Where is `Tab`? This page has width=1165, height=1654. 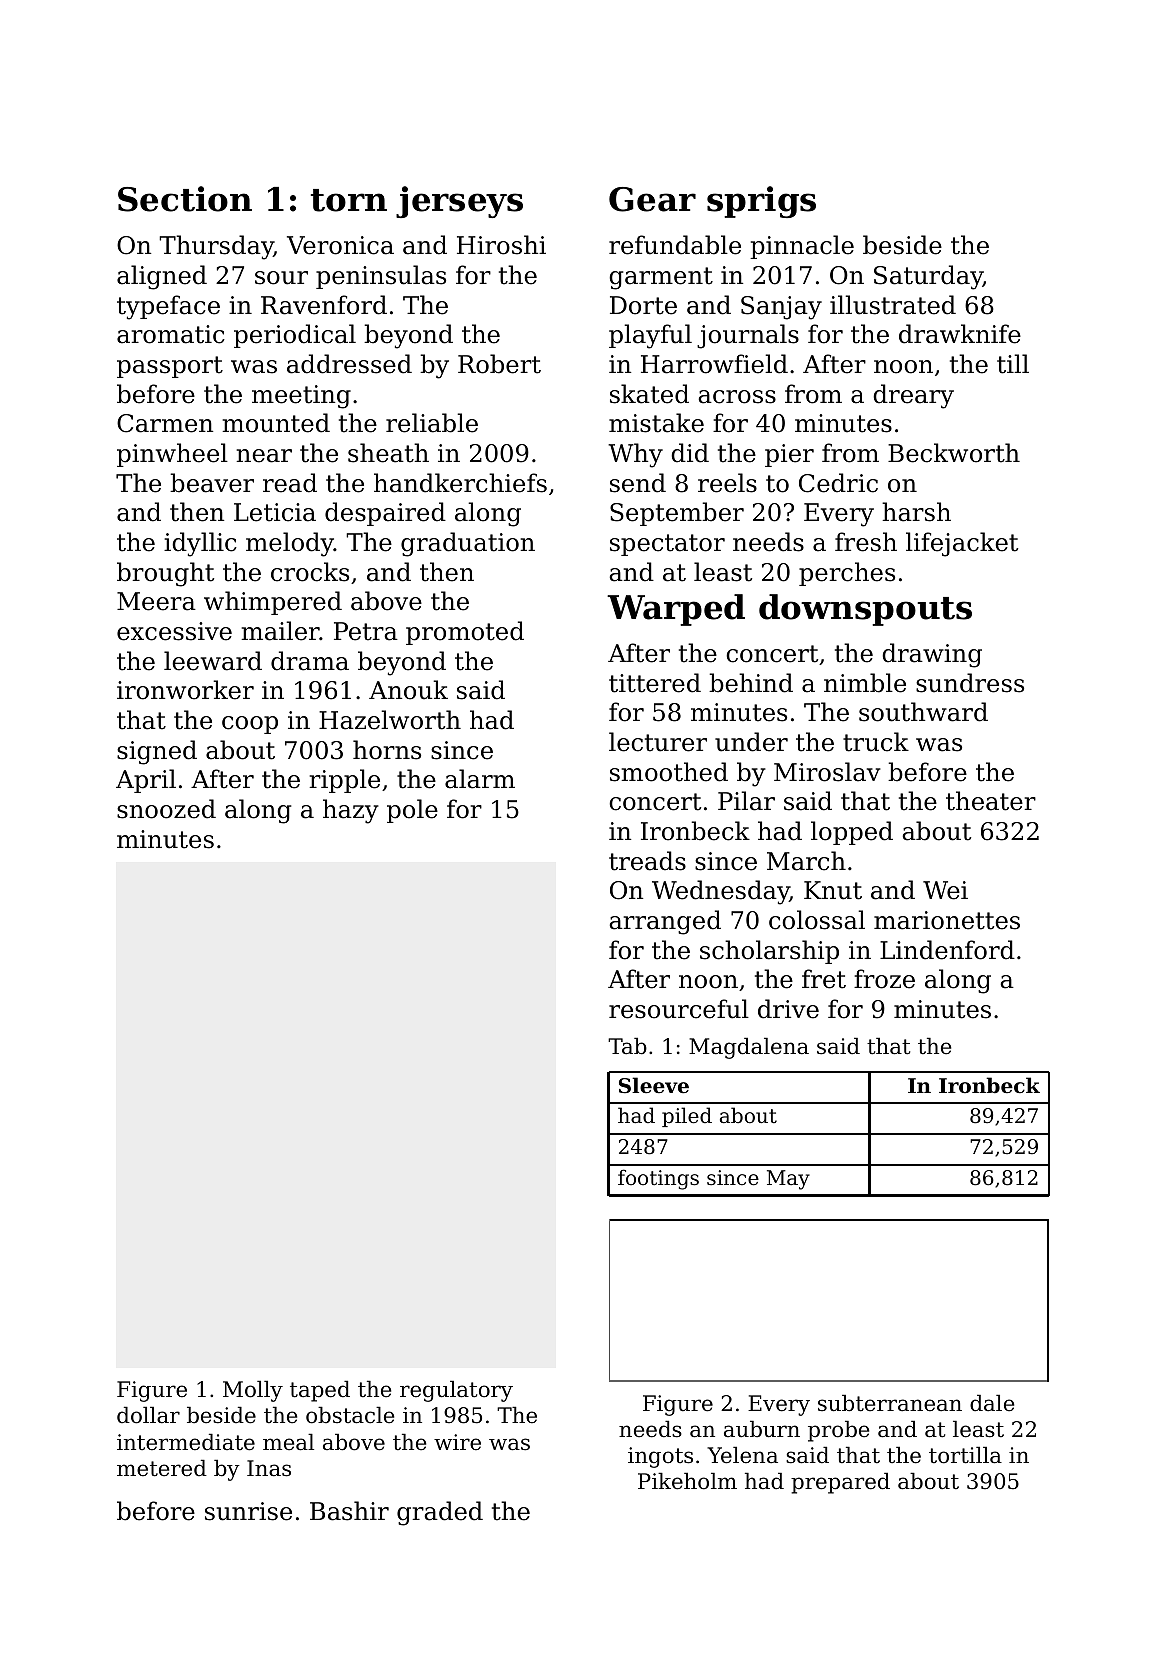
Tab is located at coordinates (627, 1046).
